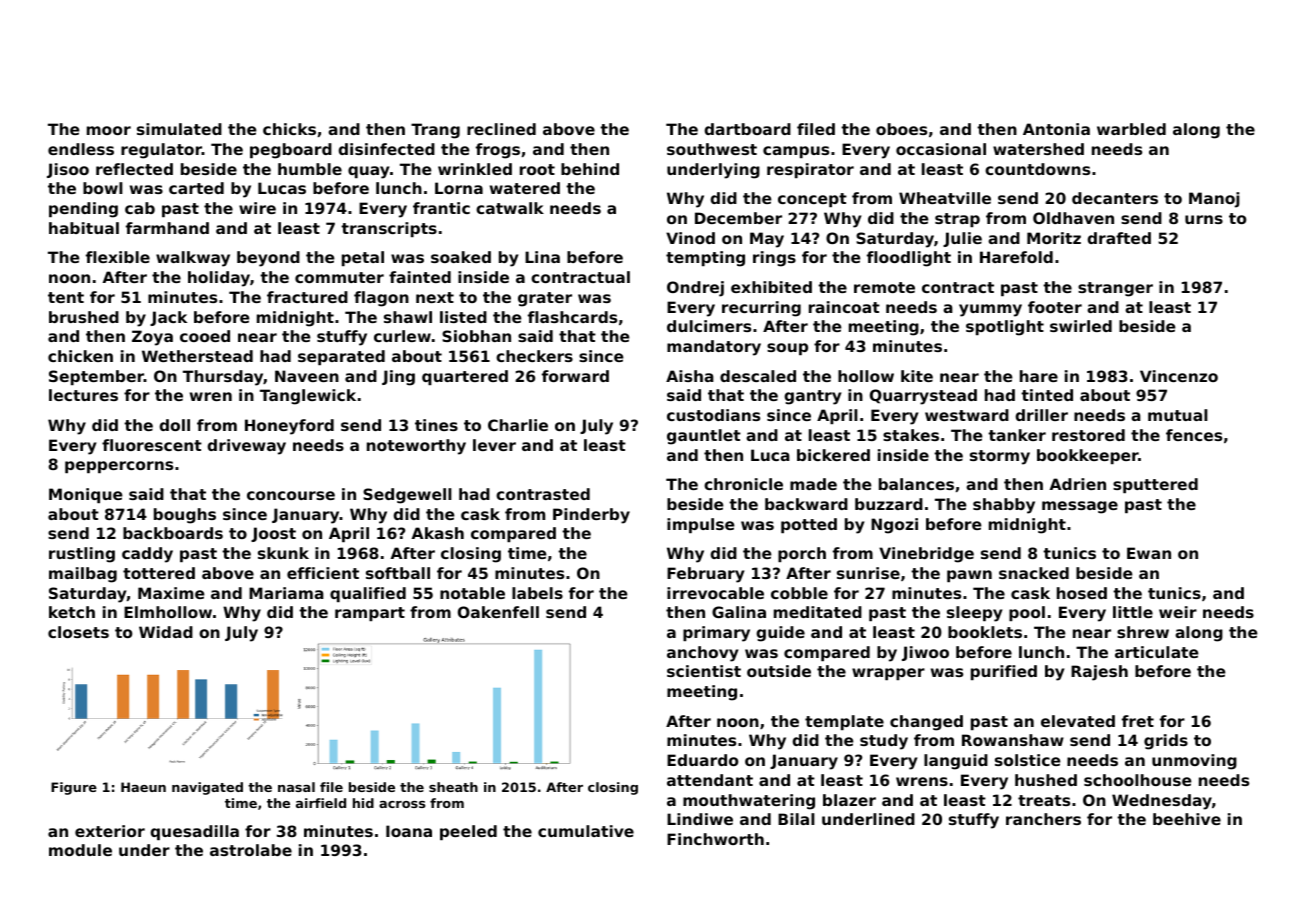 The image size is (1308, 924). What do you see at coordinates (84, 228) in the screenshot?
I see `habitual` at bounding box center [84, 228].
